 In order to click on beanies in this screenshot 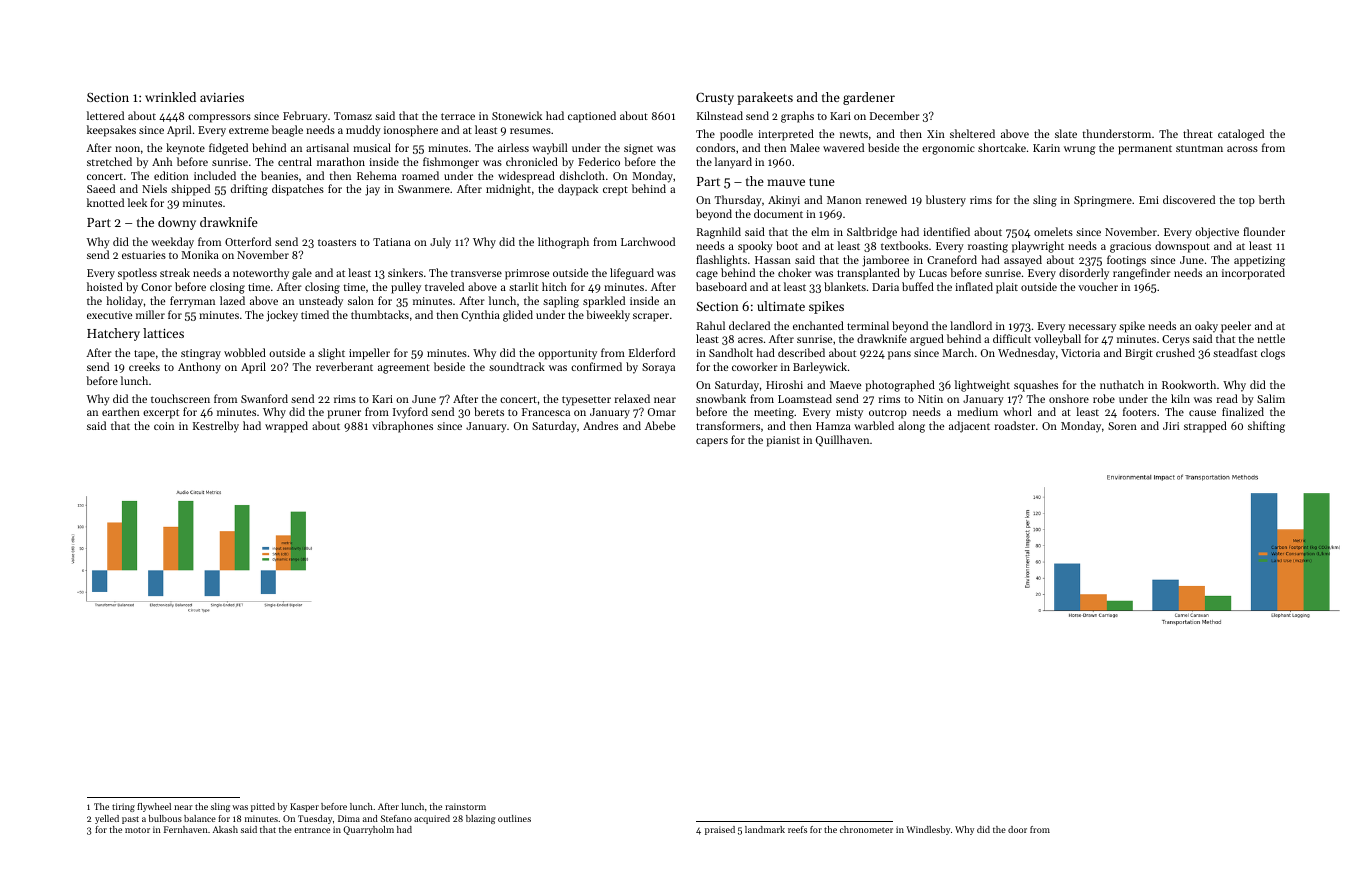, I will do `click(279, 175)`.
